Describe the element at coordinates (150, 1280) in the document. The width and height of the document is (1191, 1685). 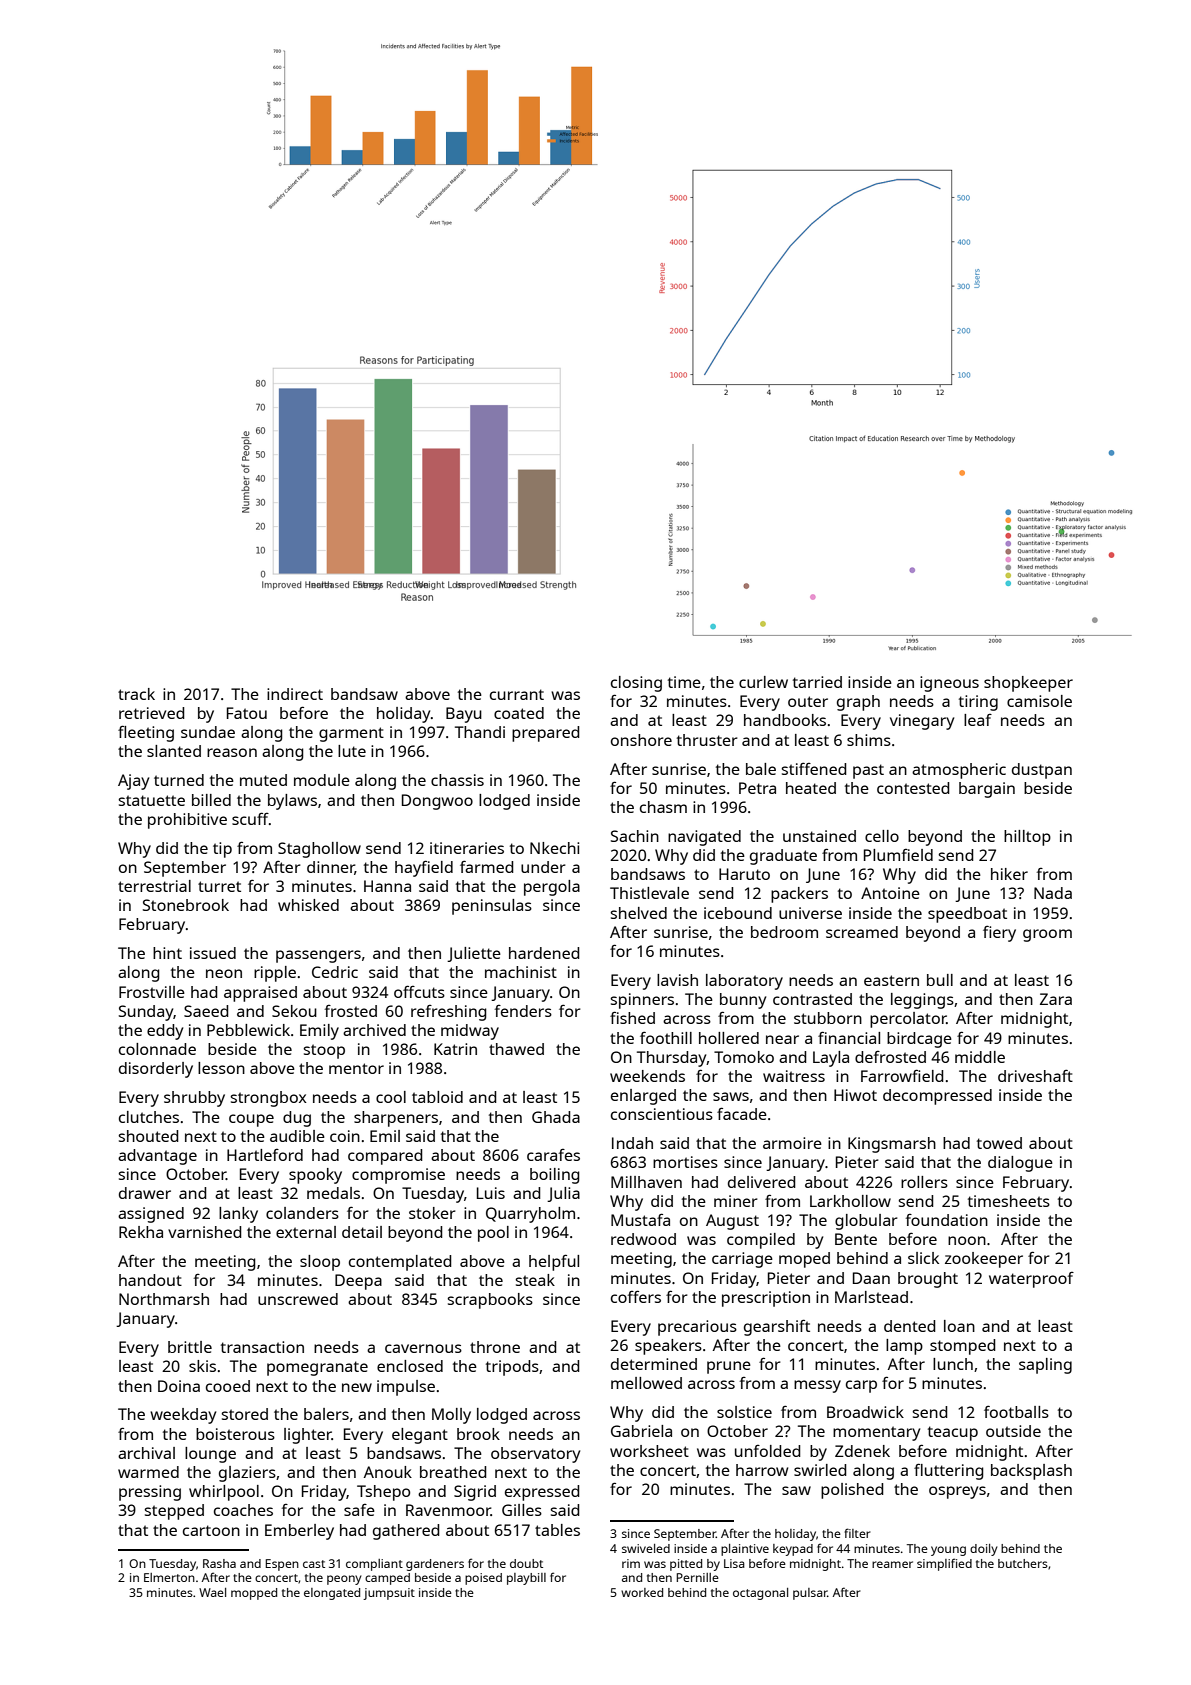
I see `handout` at that location.
